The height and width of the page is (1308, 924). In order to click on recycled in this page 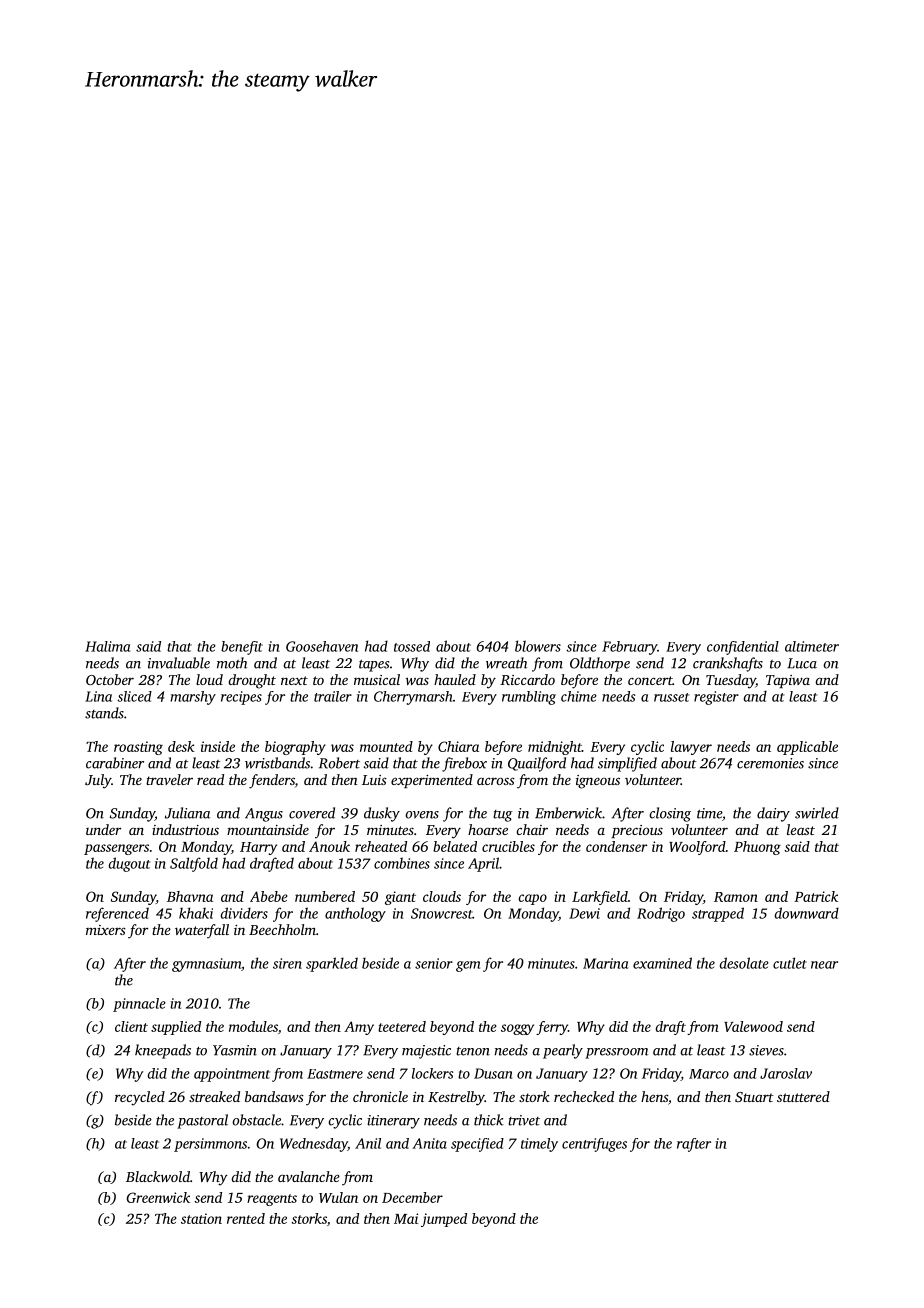, I will do `click(140, 1098)`.
